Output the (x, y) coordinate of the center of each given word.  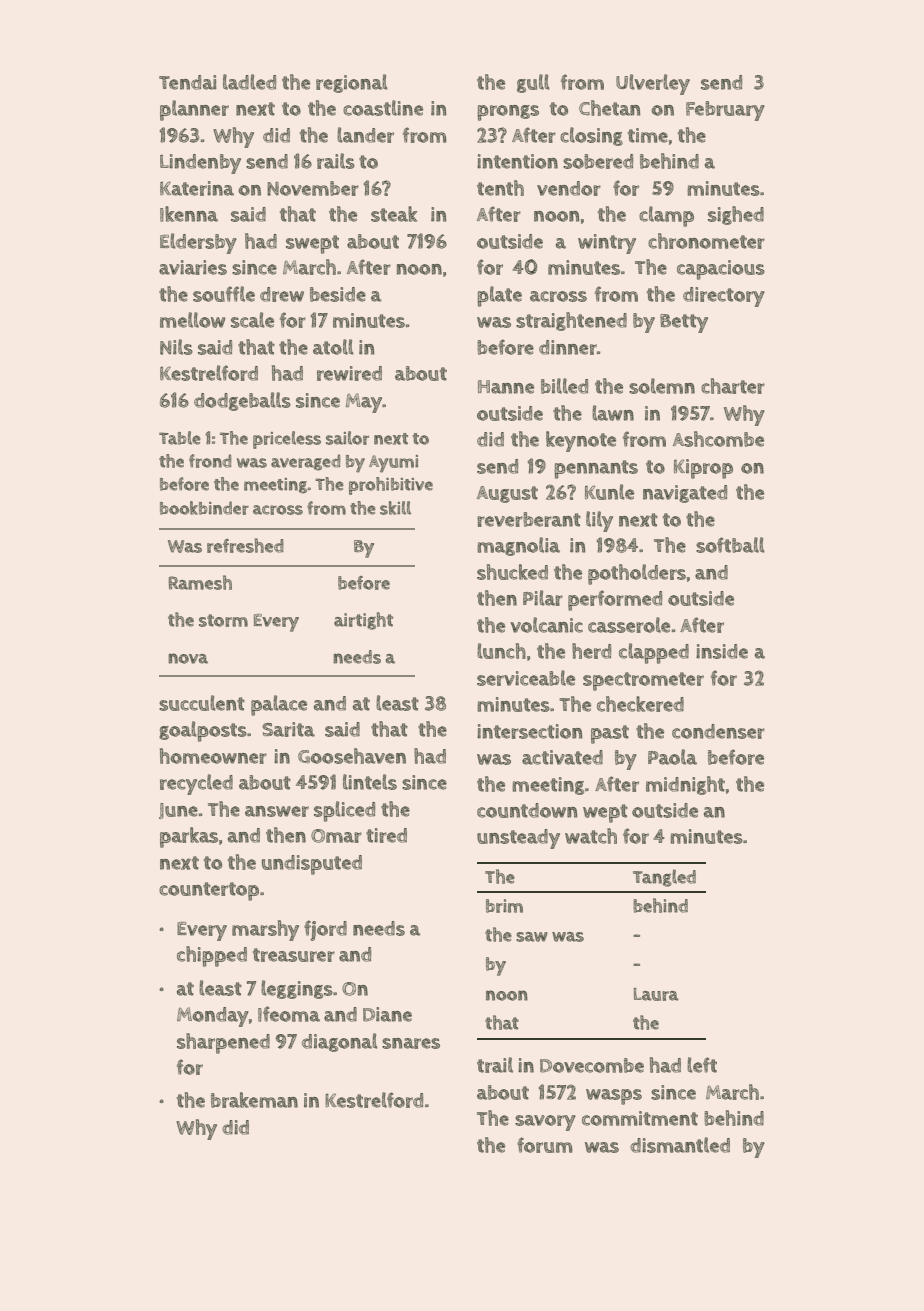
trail (495, 1065)
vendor (569, 188)
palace (279, 705)
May (364, 403)
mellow (193, 320)
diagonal (340, 1042)
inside (722, 651)
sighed (736, 215)
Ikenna (189, 214)
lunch (501, 651)
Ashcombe (718, 439)
